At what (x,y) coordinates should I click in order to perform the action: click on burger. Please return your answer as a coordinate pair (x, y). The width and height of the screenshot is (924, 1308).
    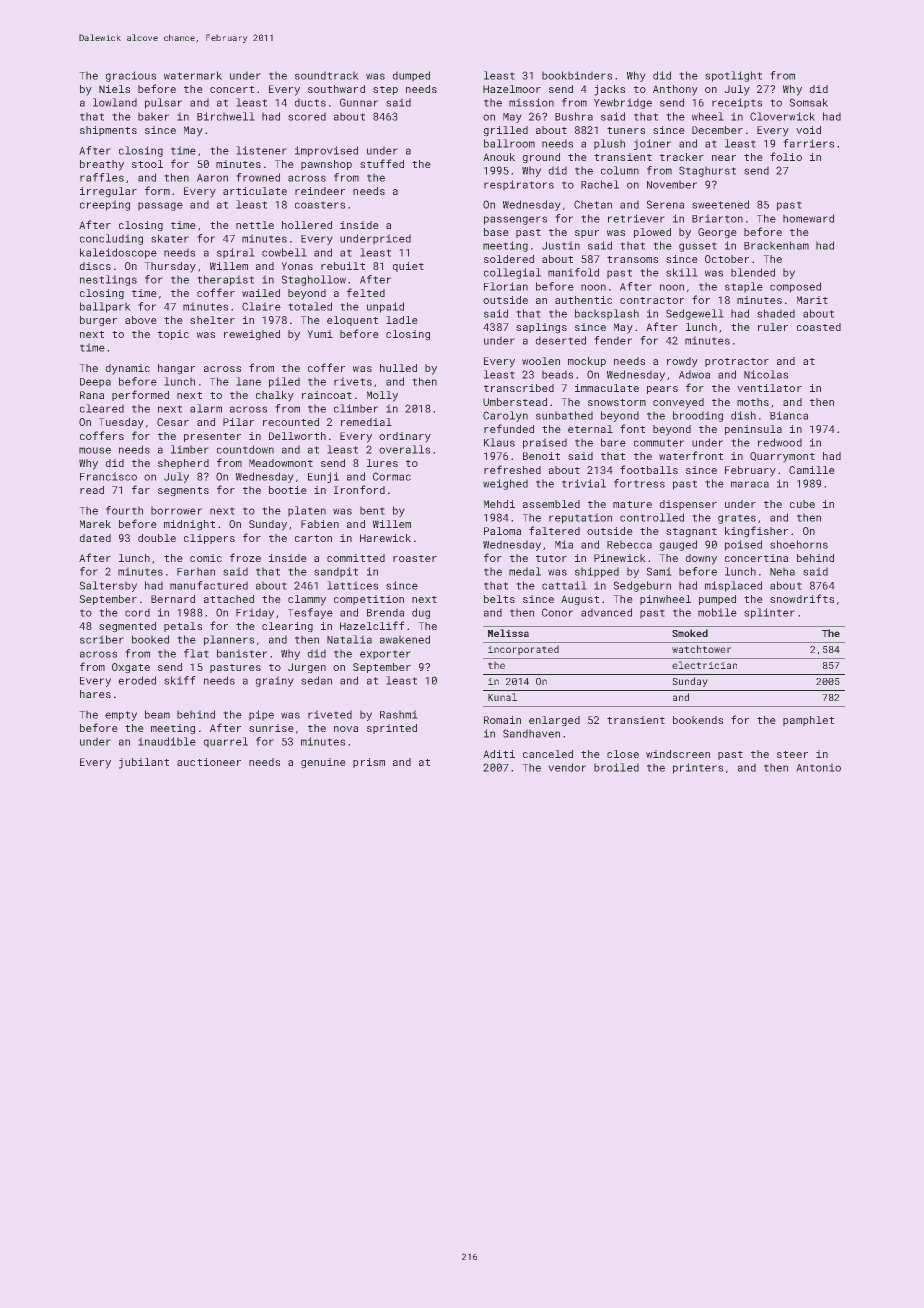
    Looking at the image, I should click on (98, 321).
